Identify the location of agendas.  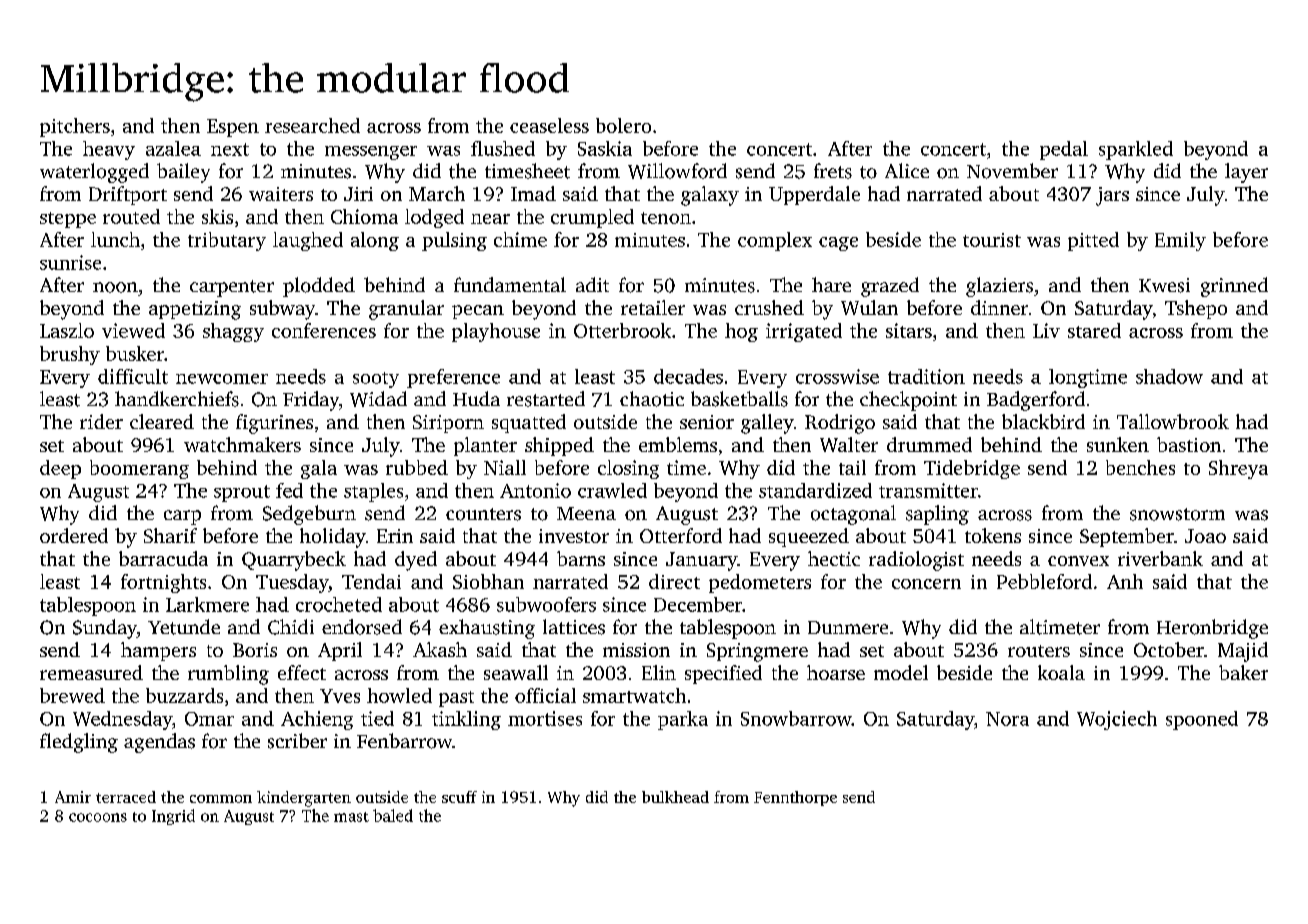
(159, 743).
